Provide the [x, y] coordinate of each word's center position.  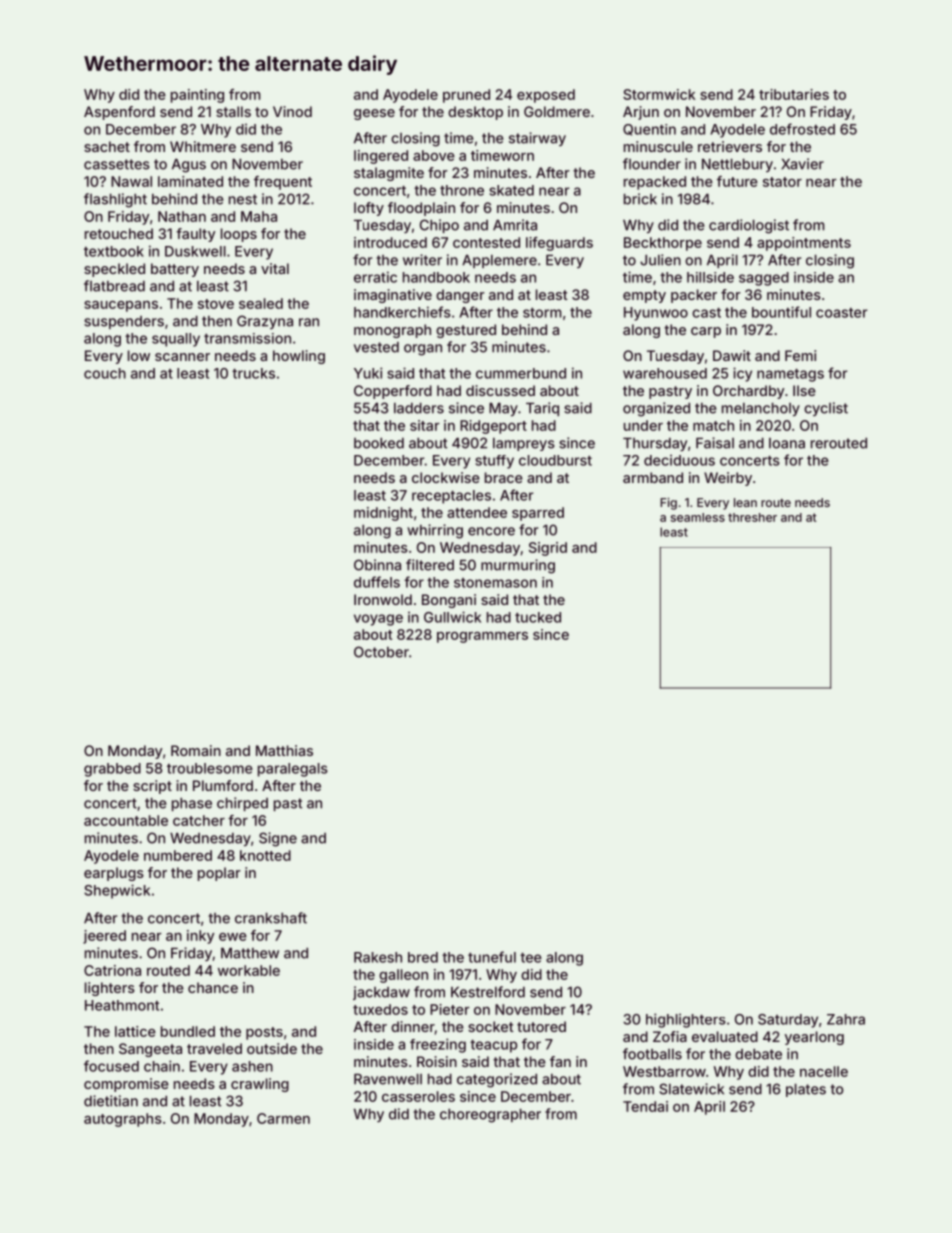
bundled [188, 1031]
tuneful [492, 957]
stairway [537, 139]
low [139, 355]
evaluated [725, 1036]
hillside [710, 277]
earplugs [114, 874]
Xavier [802, 164]
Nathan [182, 216]
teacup [493, 1046]
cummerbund [521, 373]
